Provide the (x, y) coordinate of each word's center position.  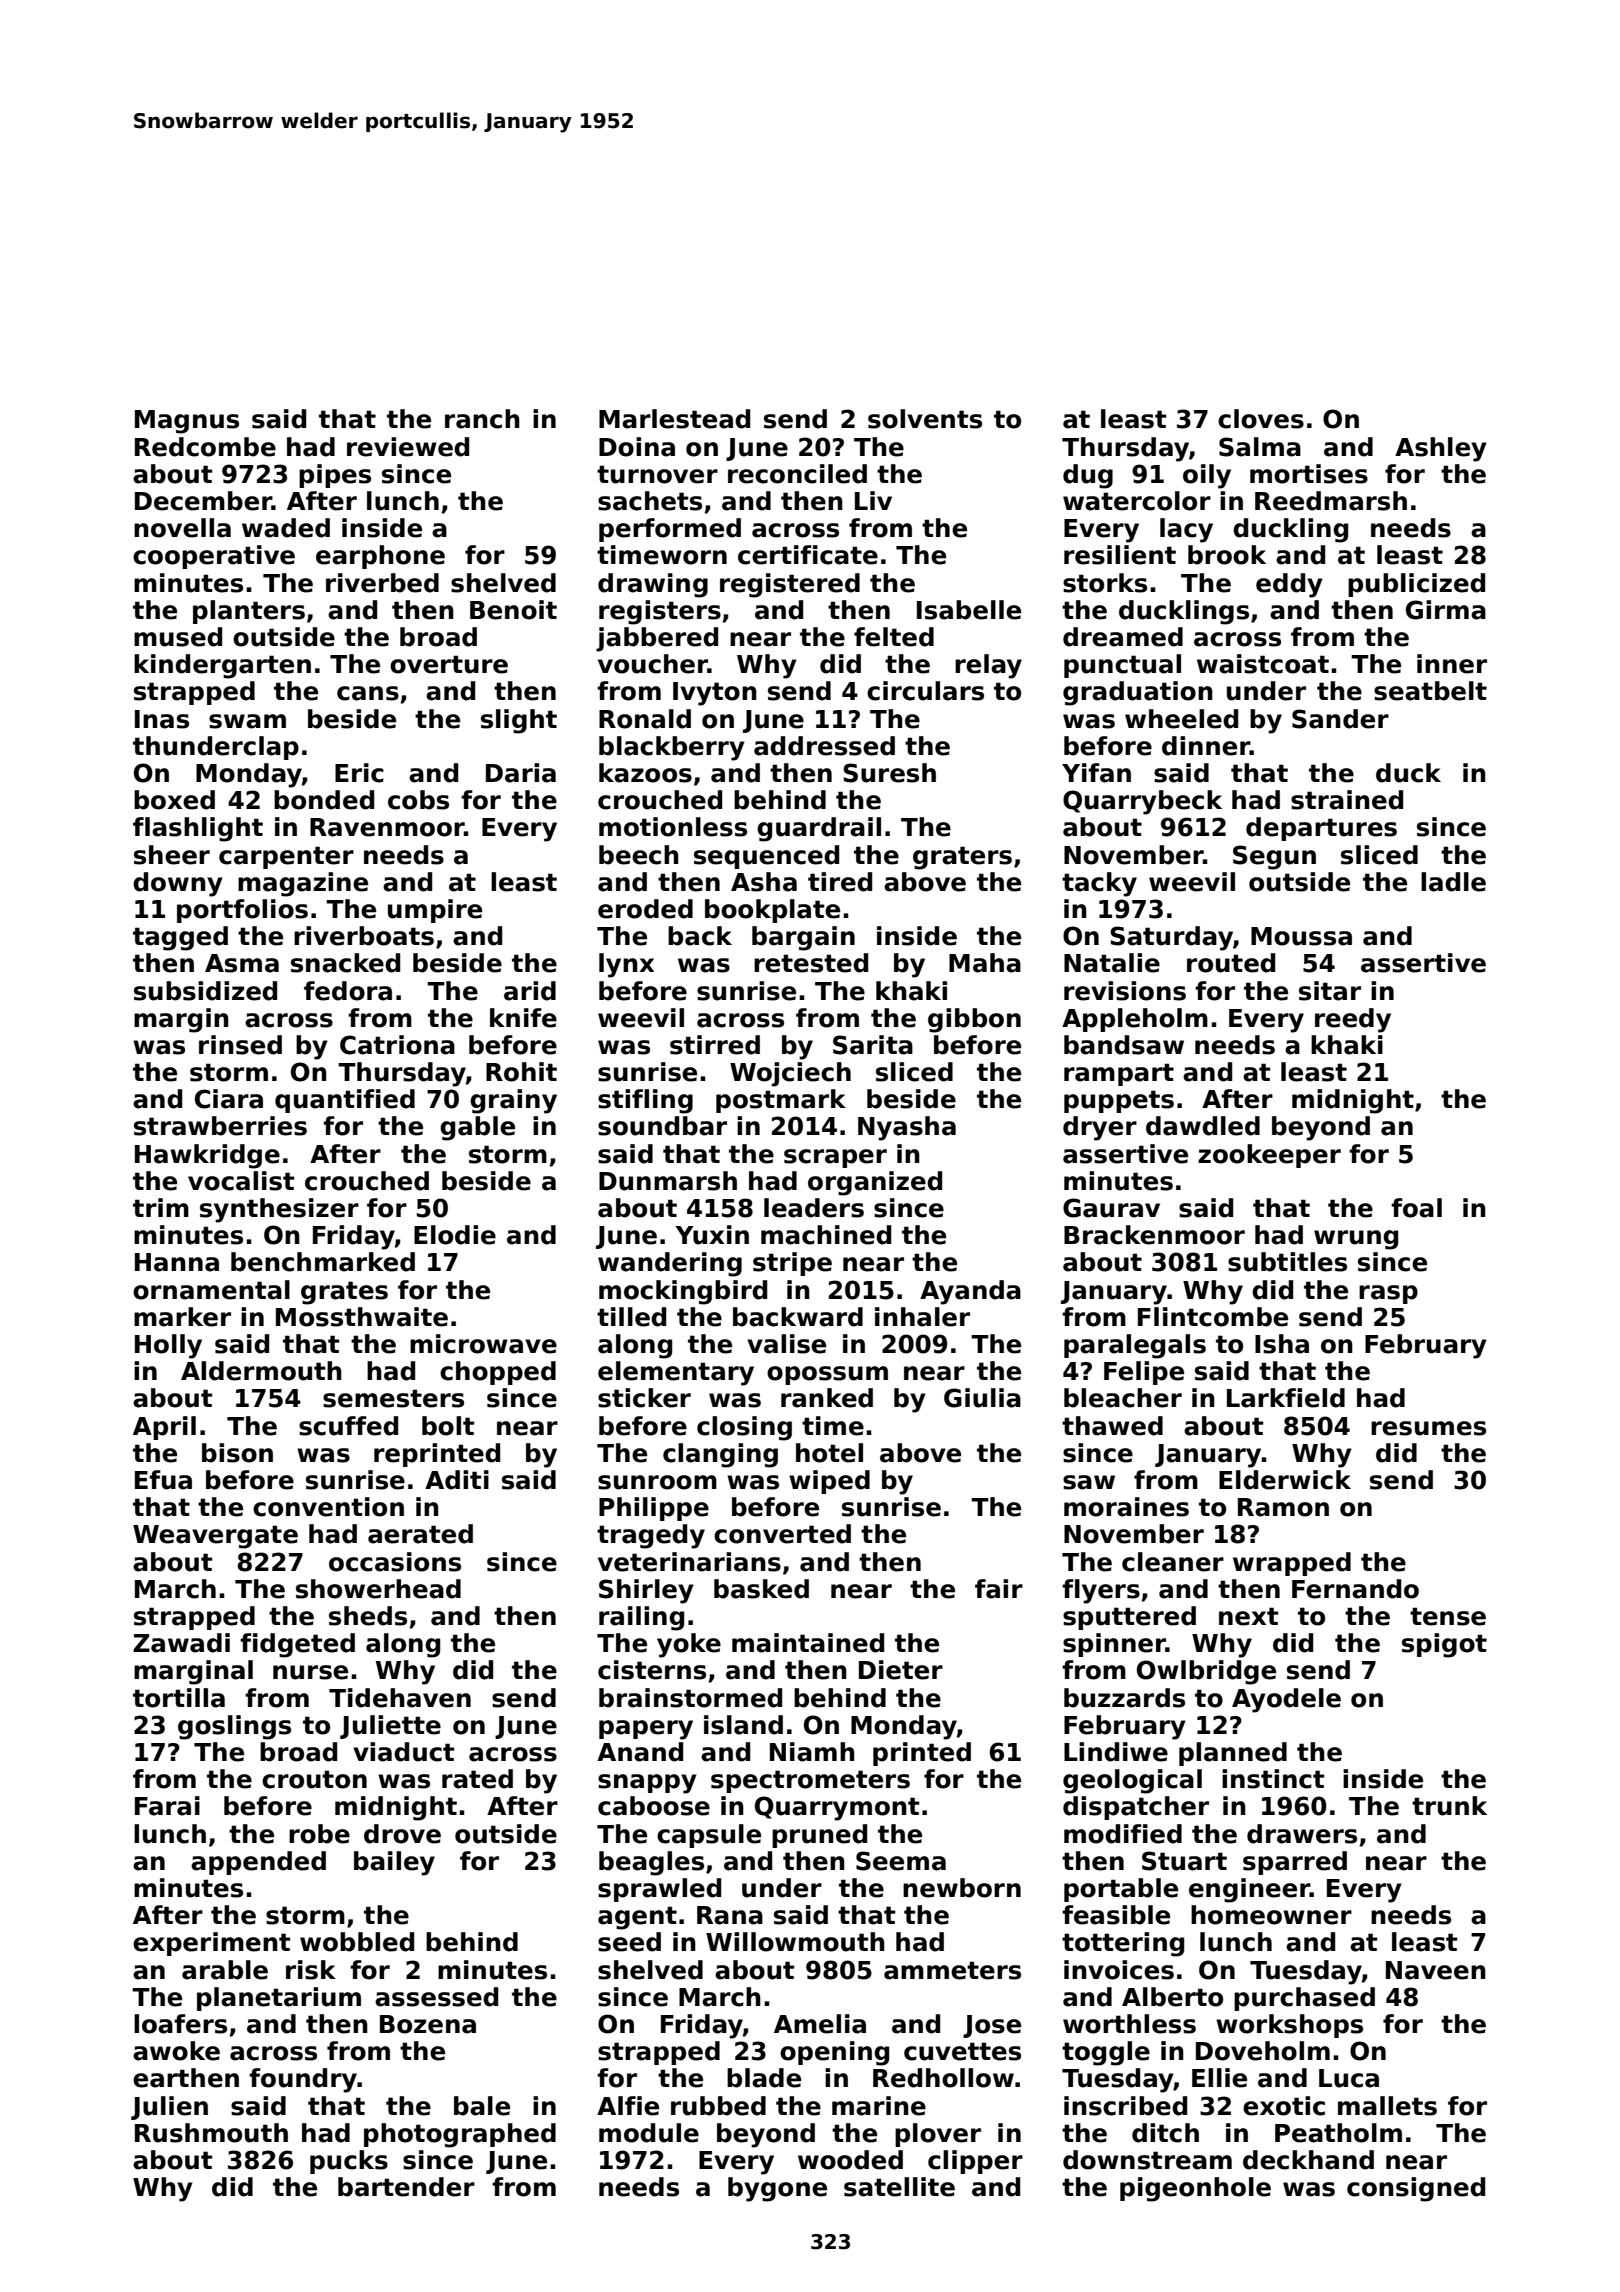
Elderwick (1285, 1480)
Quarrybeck (1142, 802)
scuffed (348, 1426)
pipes (335, 476)
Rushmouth (211, 2133)
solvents (925, 419)
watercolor (1137, 501)
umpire (435, 911)
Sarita (873, 1045)
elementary (676, 1373)
